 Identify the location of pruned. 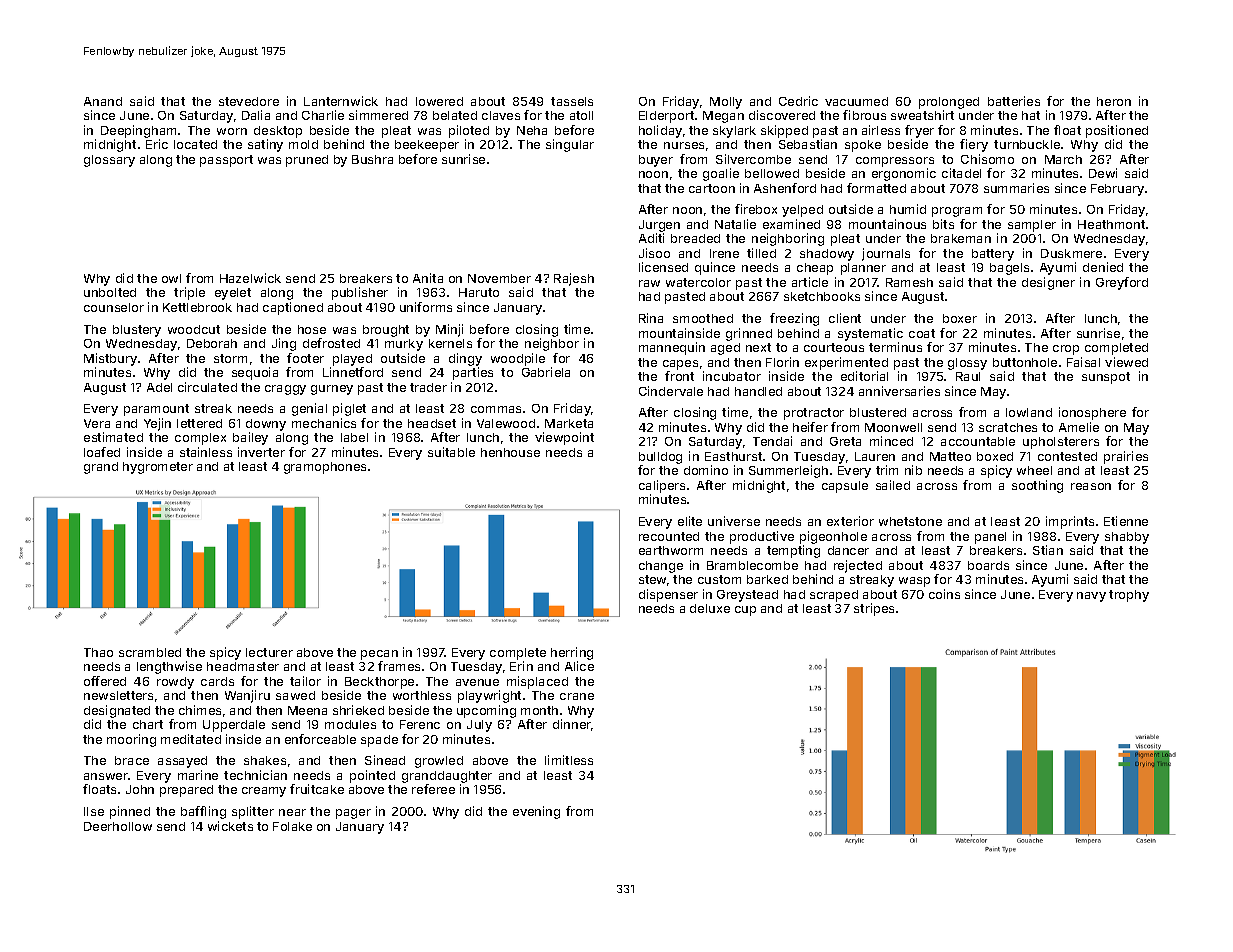
(307, 161).
